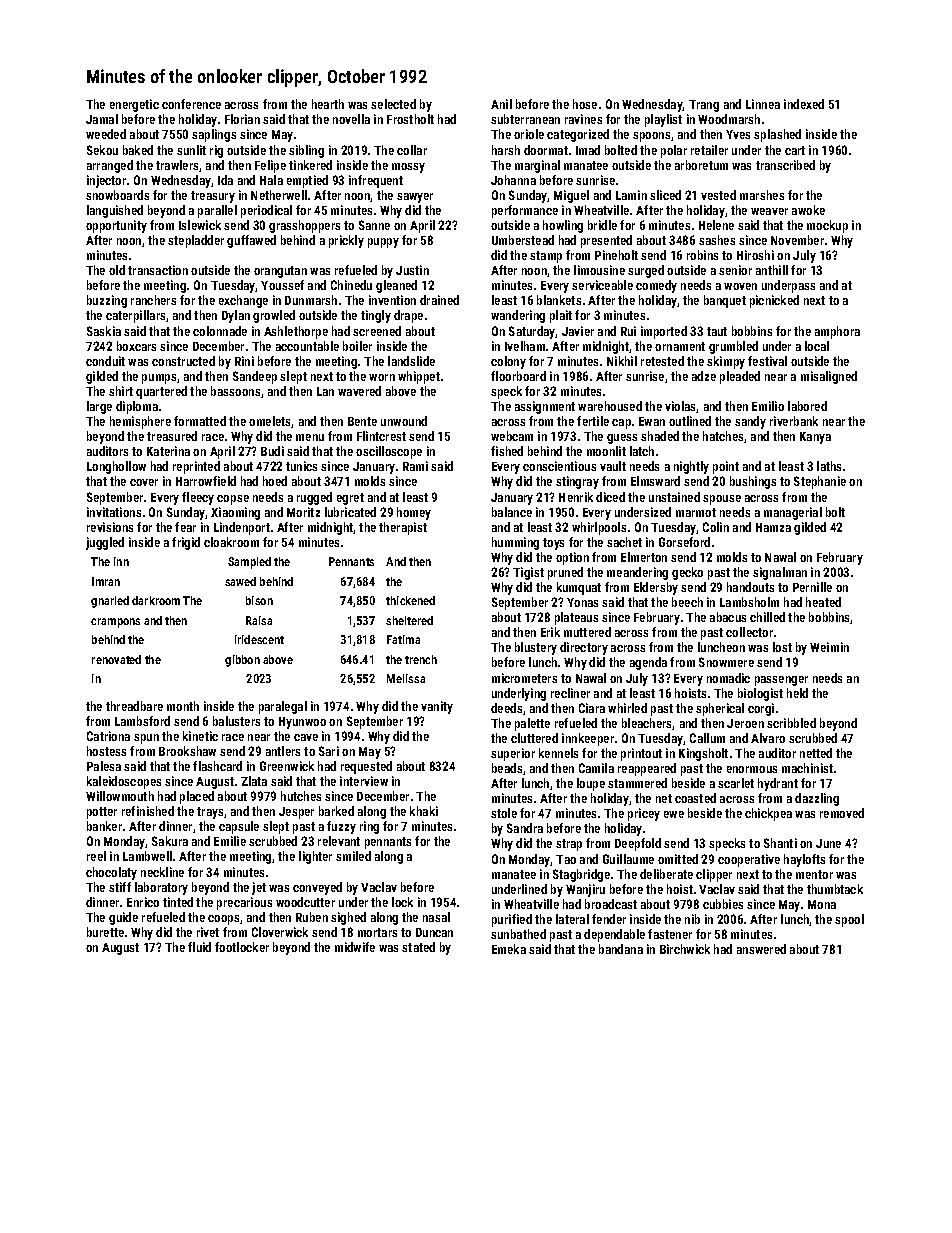  I want to click on indexed, so click(804, 104).
